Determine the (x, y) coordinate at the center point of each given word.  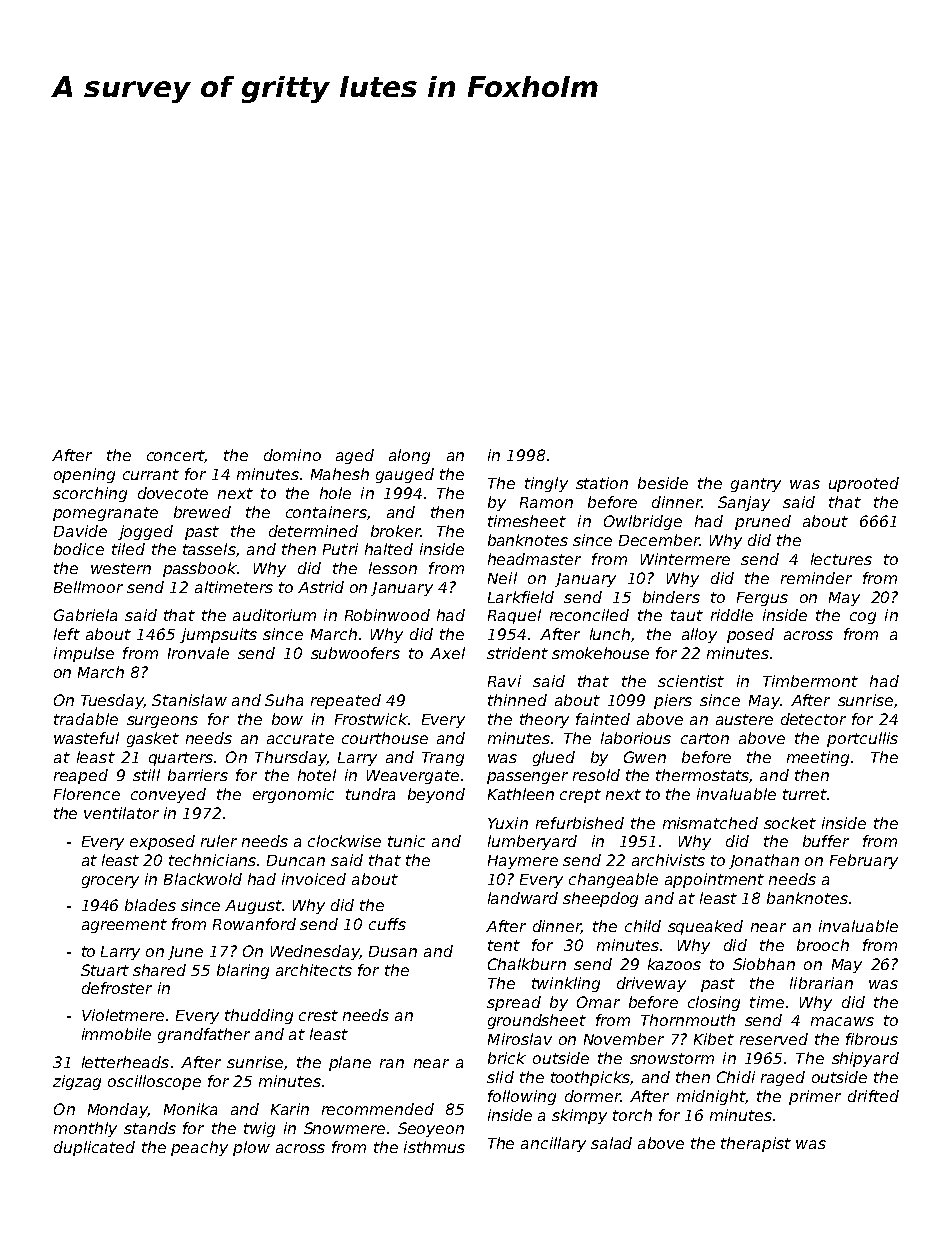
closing (714, 1003)
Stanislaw (189, 700)
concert (175, 455)
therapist (756, 1144)
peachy (199, 1148)
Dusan (393, 951)
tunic (406, 841)
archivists (668, 860)
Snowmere (344, 1128)
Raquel (514, 616)
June (185, 953)
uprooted (864, 484)
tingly (546, 484)
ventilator (121, 813)
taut (687, 615)
